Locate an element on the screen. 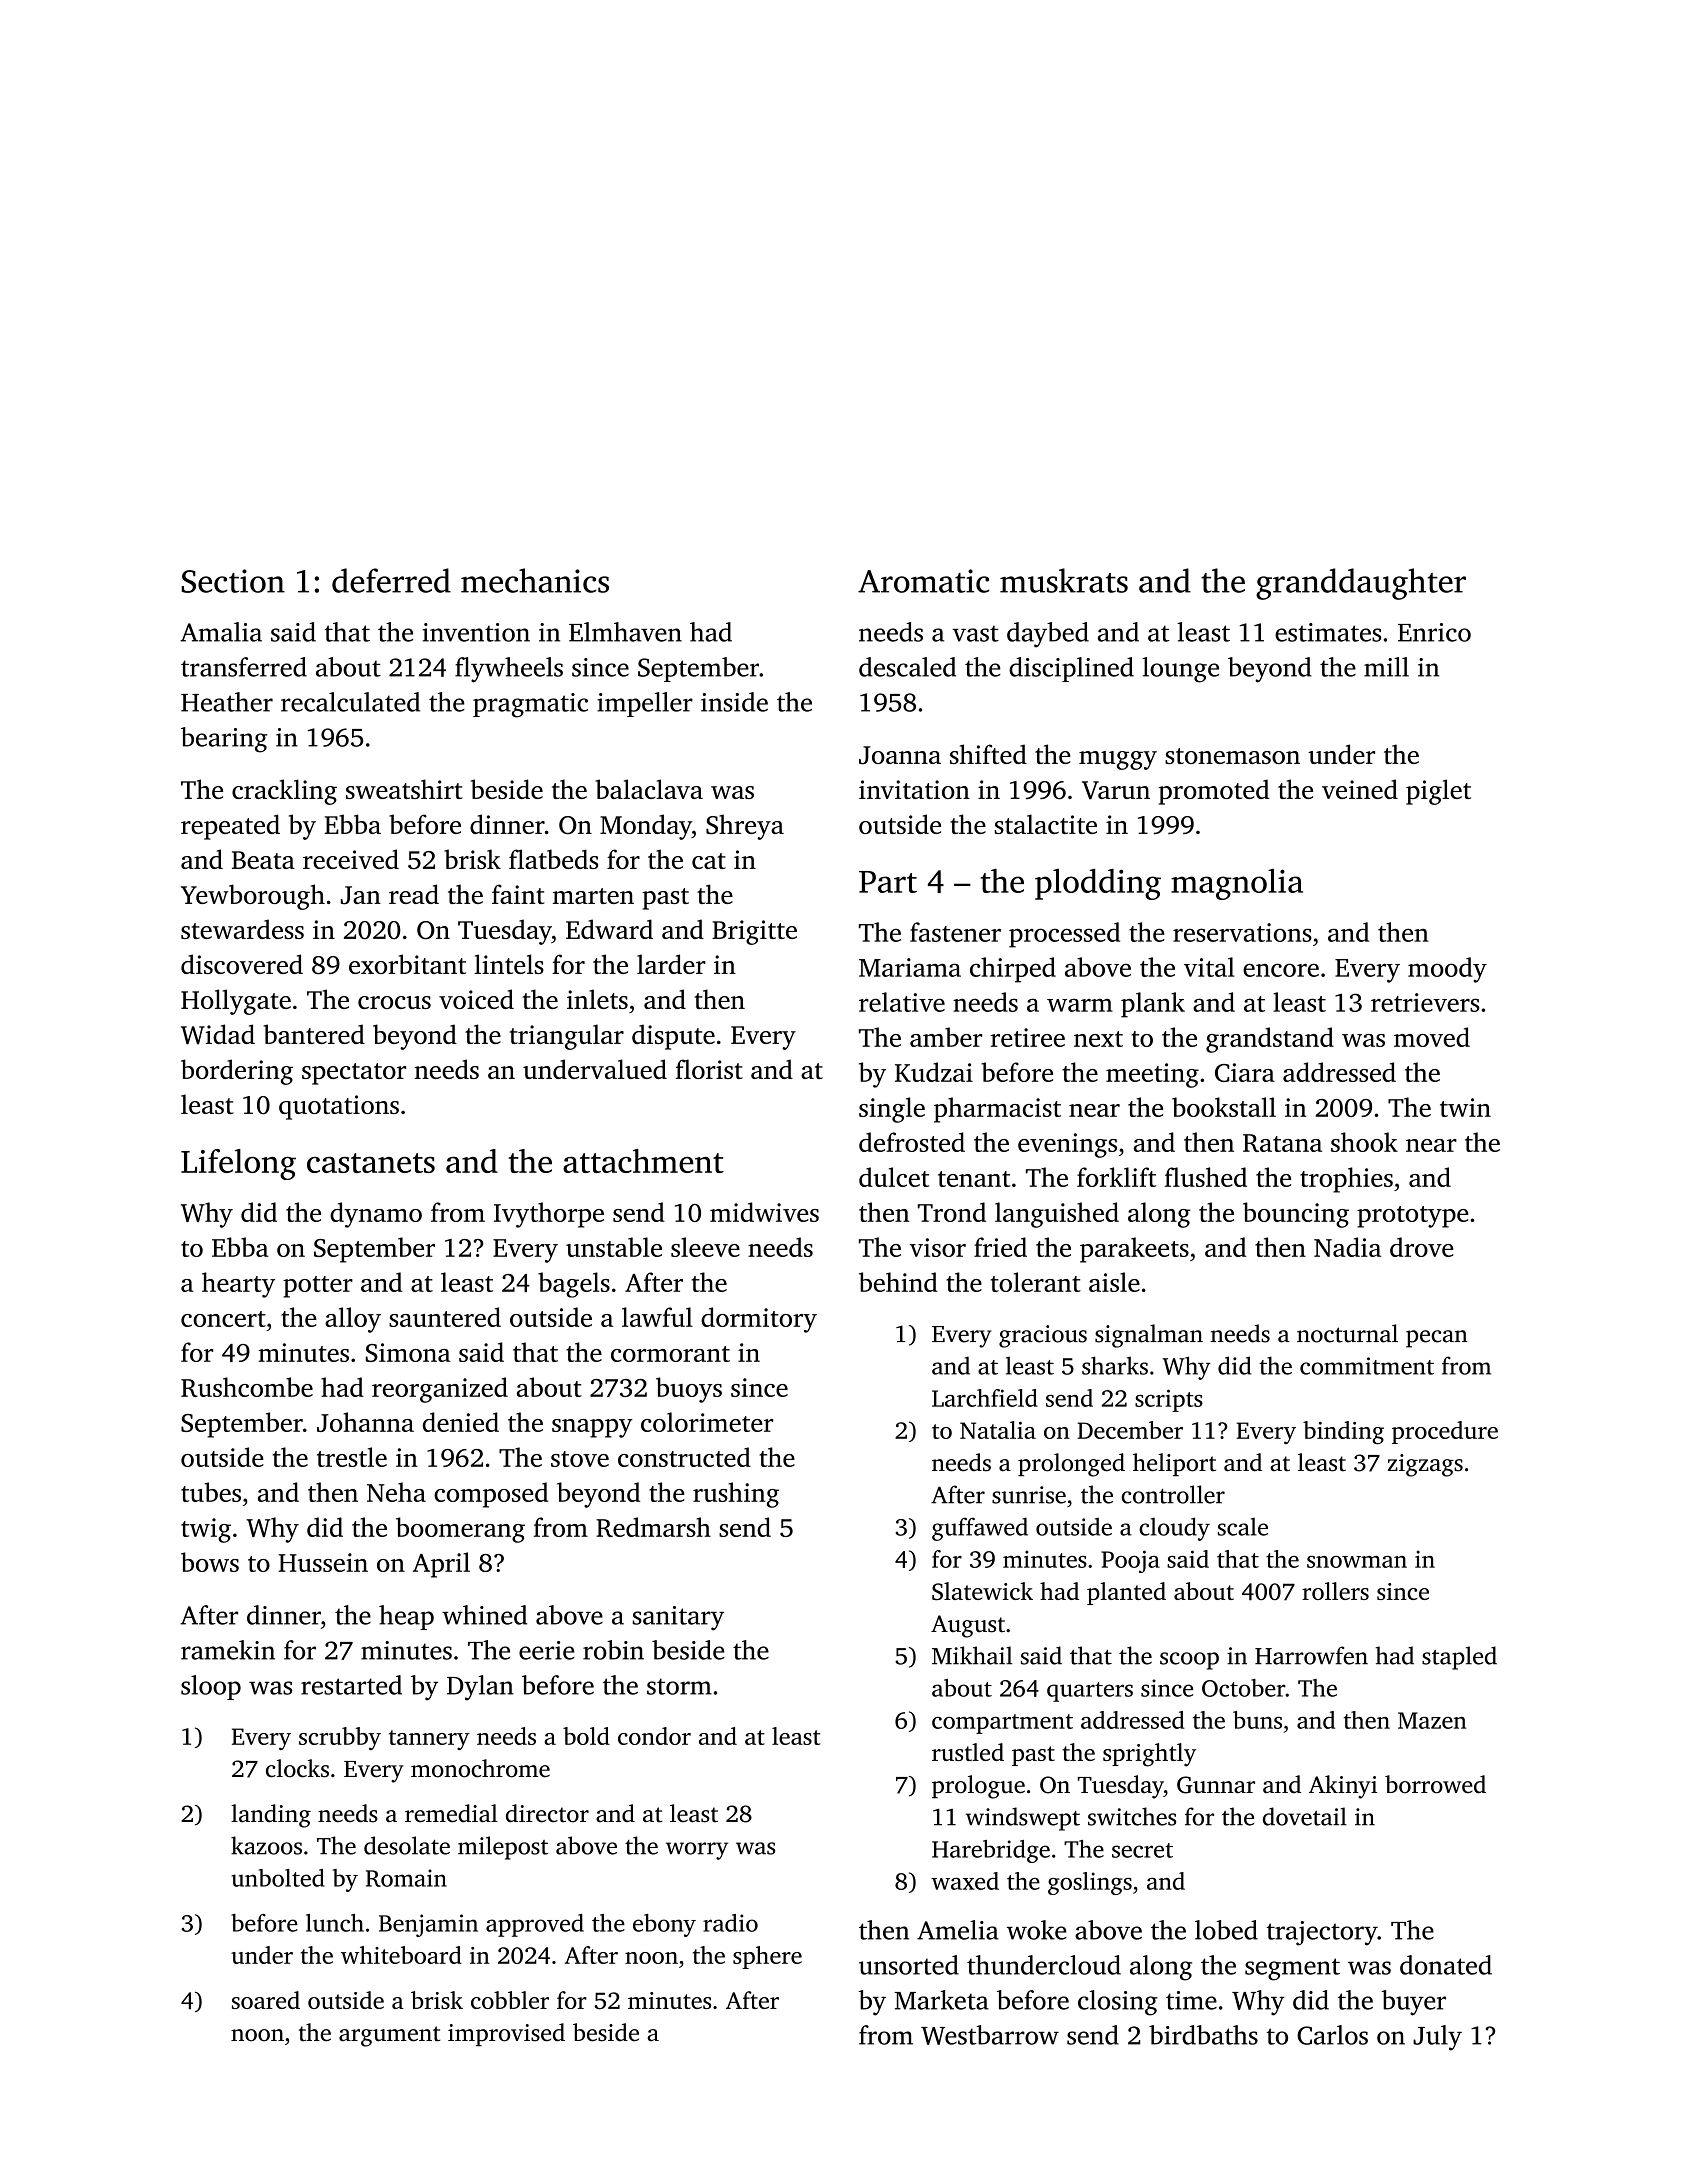  dulcet is located at coordinates (894, 1177).
